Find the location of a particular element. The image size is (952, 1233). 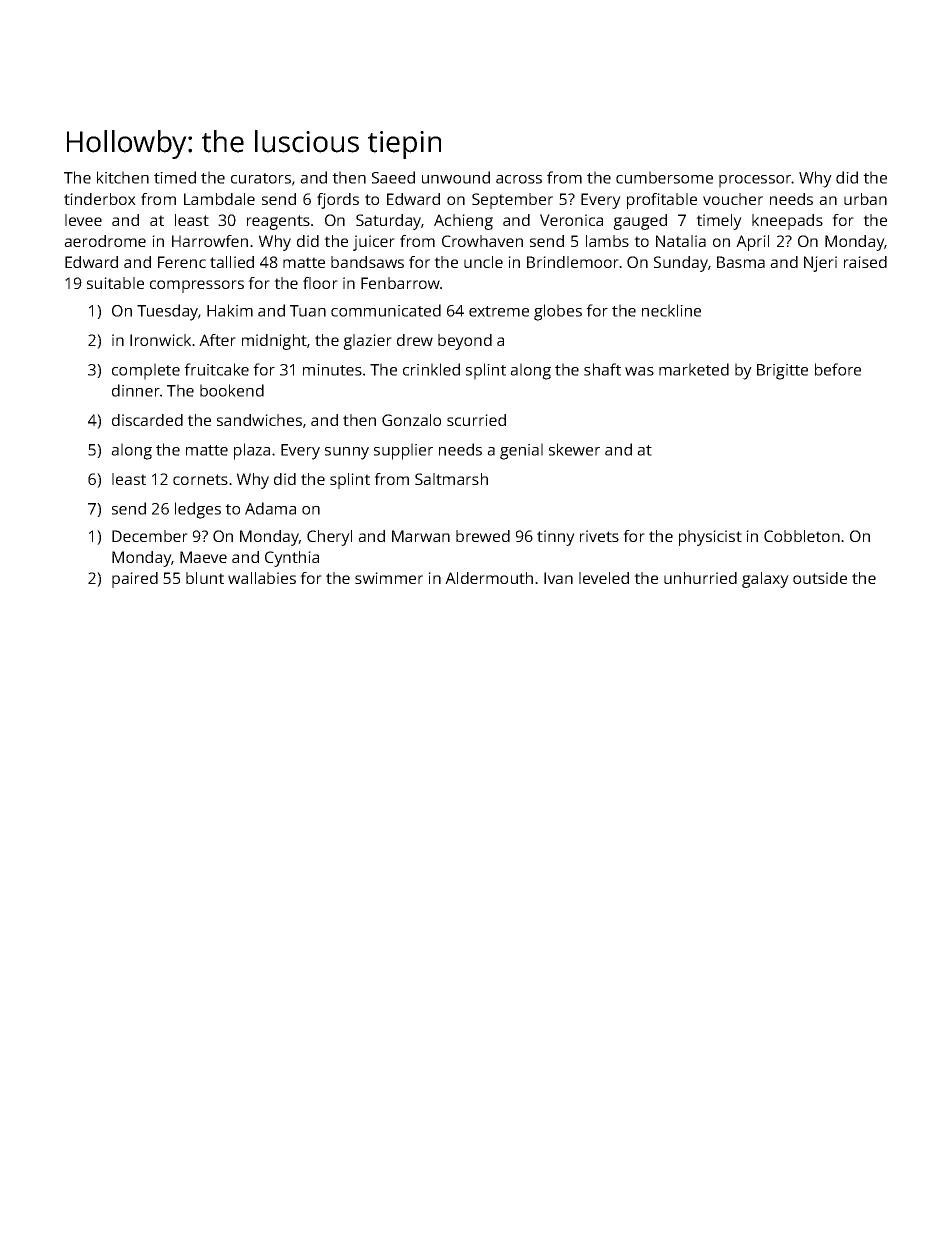

shaft is located at coordinates (602, 369).
